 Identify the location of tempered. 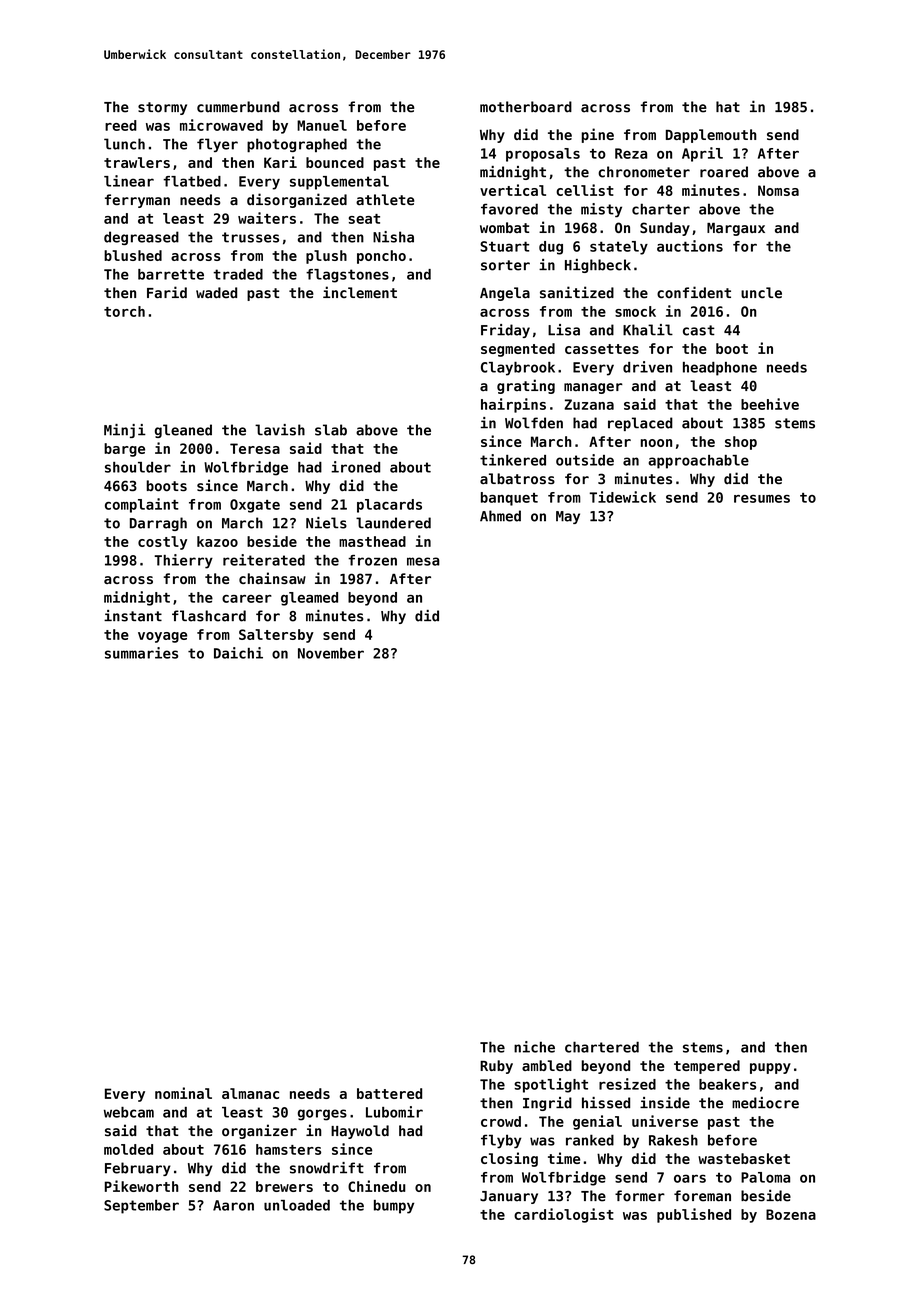
(707, 1067).
